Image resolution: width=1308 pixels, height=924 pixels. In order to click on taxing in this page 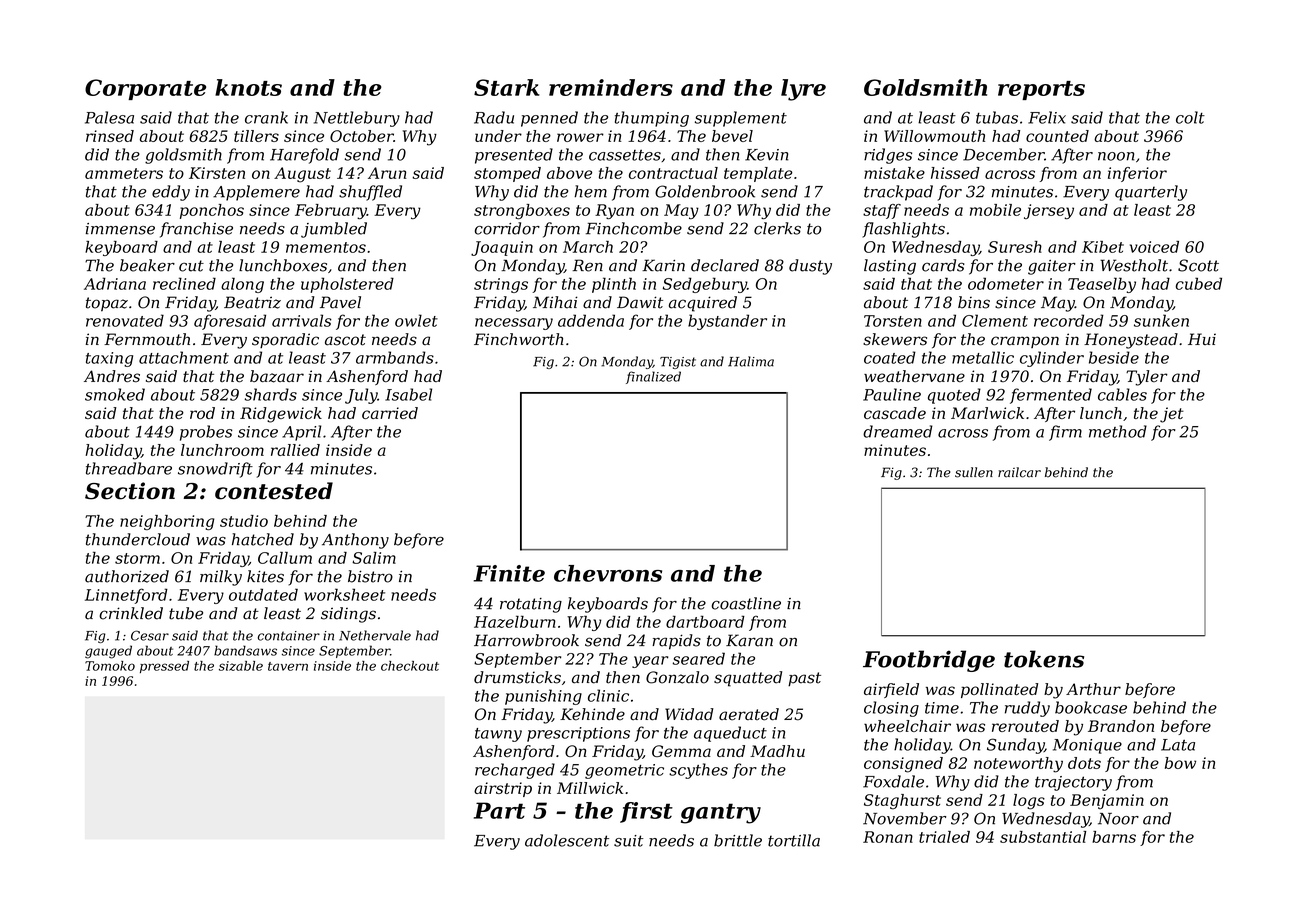, I will do `click(109, 359)`.
